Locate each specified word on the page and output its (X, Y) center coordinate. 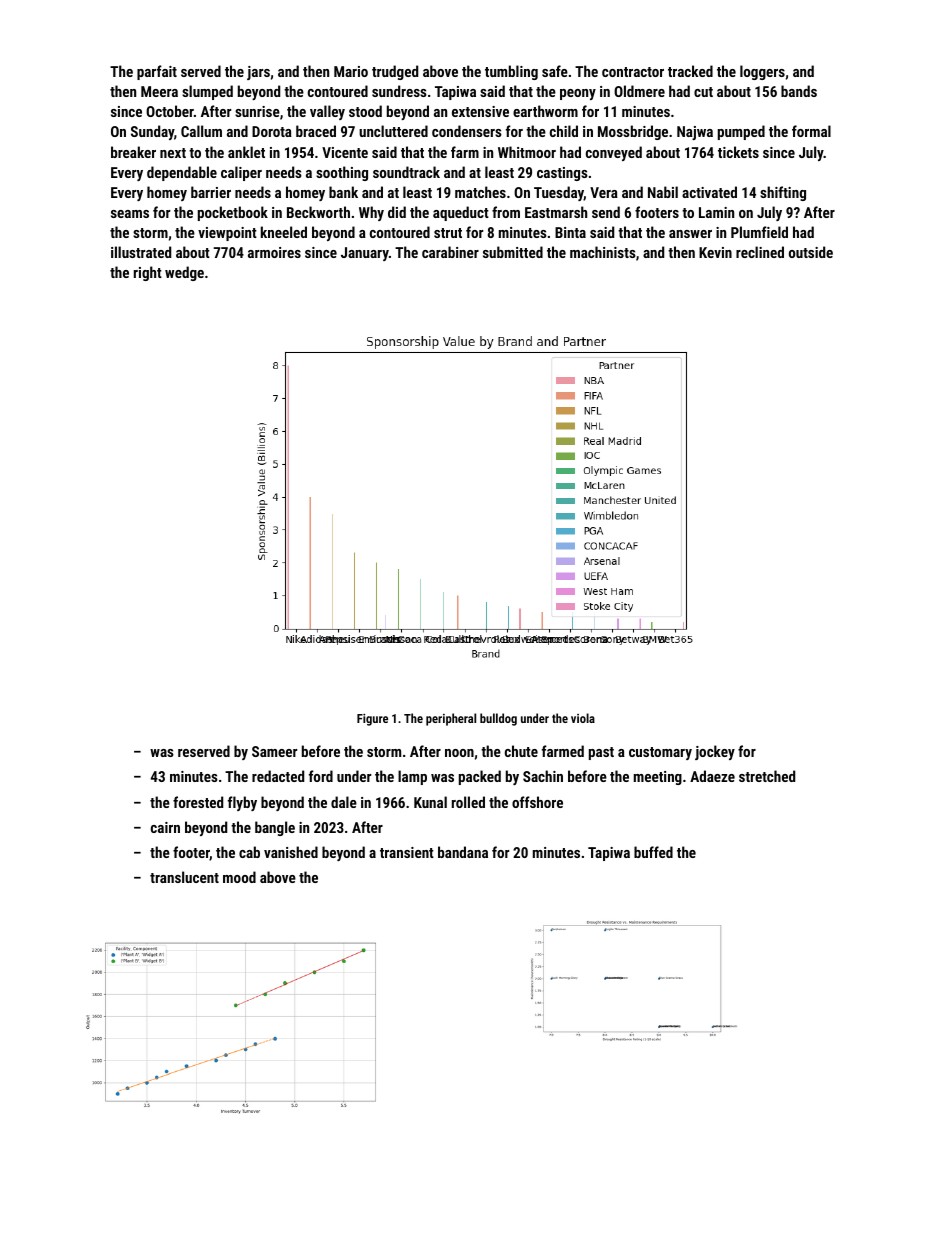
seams (130, 214)
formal (811, 131)
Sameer (274, 751)
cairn (165, 827)
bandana (463, 852)
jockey (715, 752)
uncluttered (393, 131)
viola (583, 718)
